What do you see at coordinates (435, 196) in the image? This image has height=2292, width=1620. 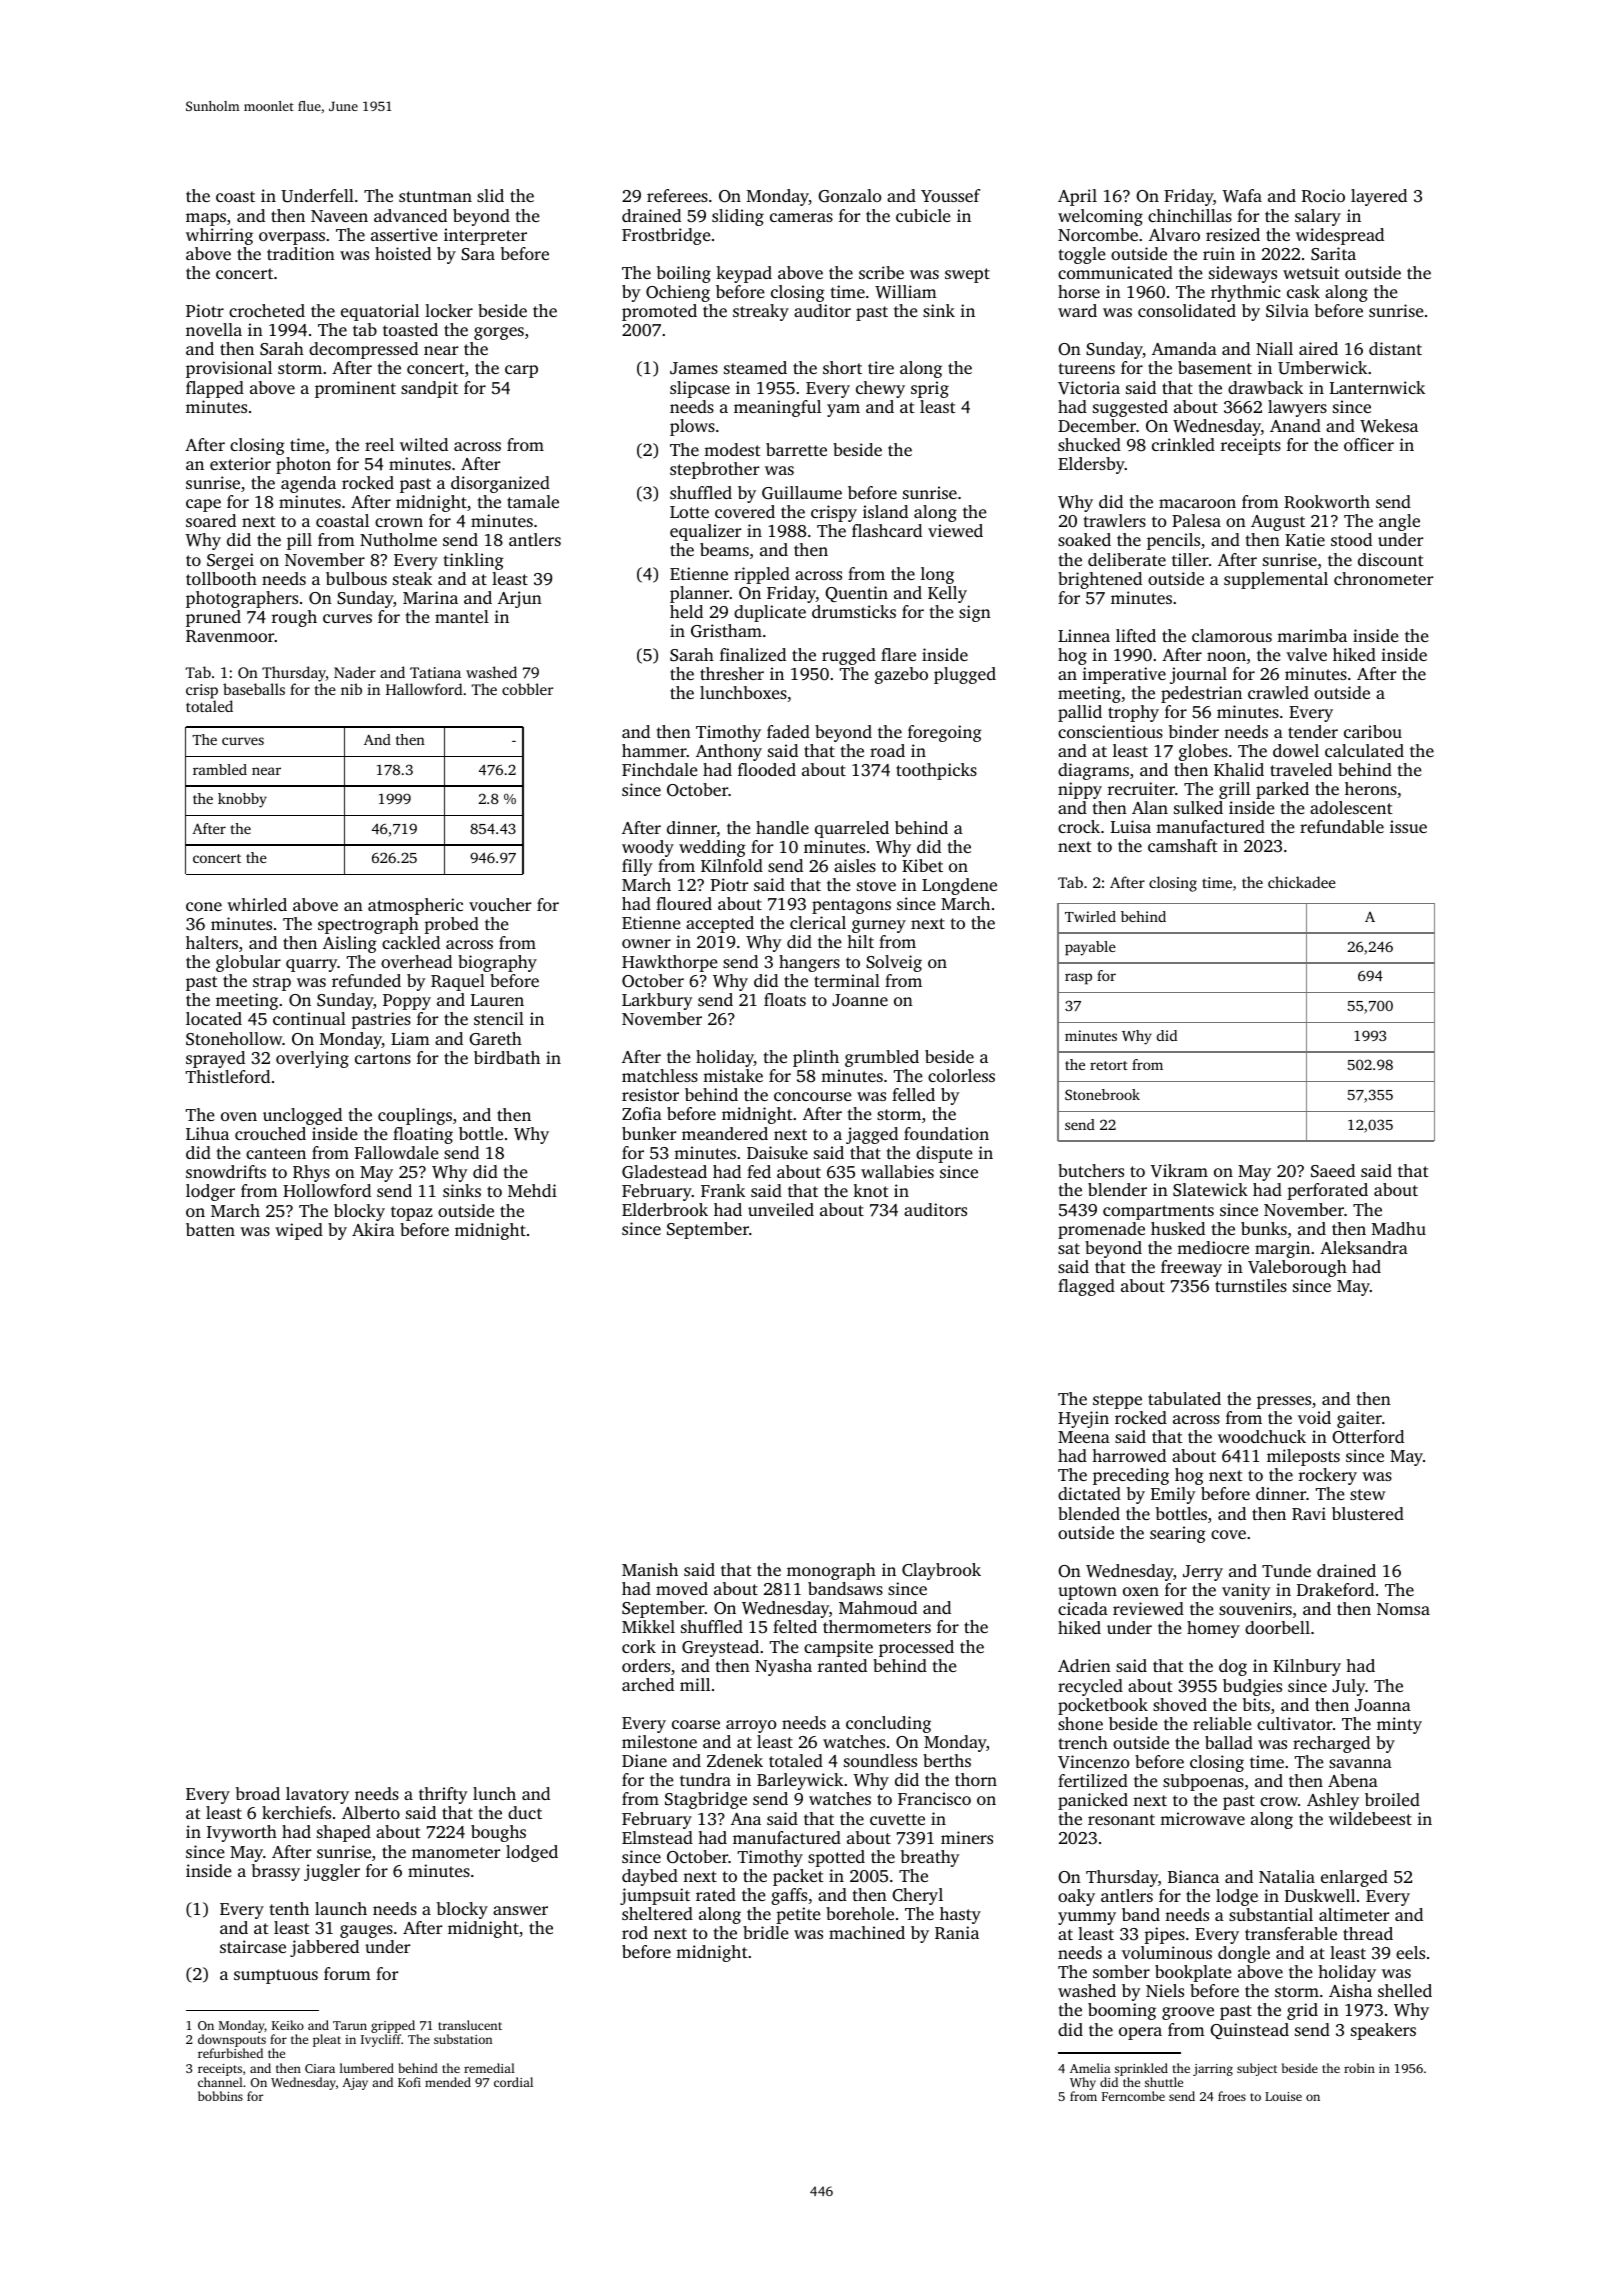 I see `stuntman` at bounding box center [435, 196].
